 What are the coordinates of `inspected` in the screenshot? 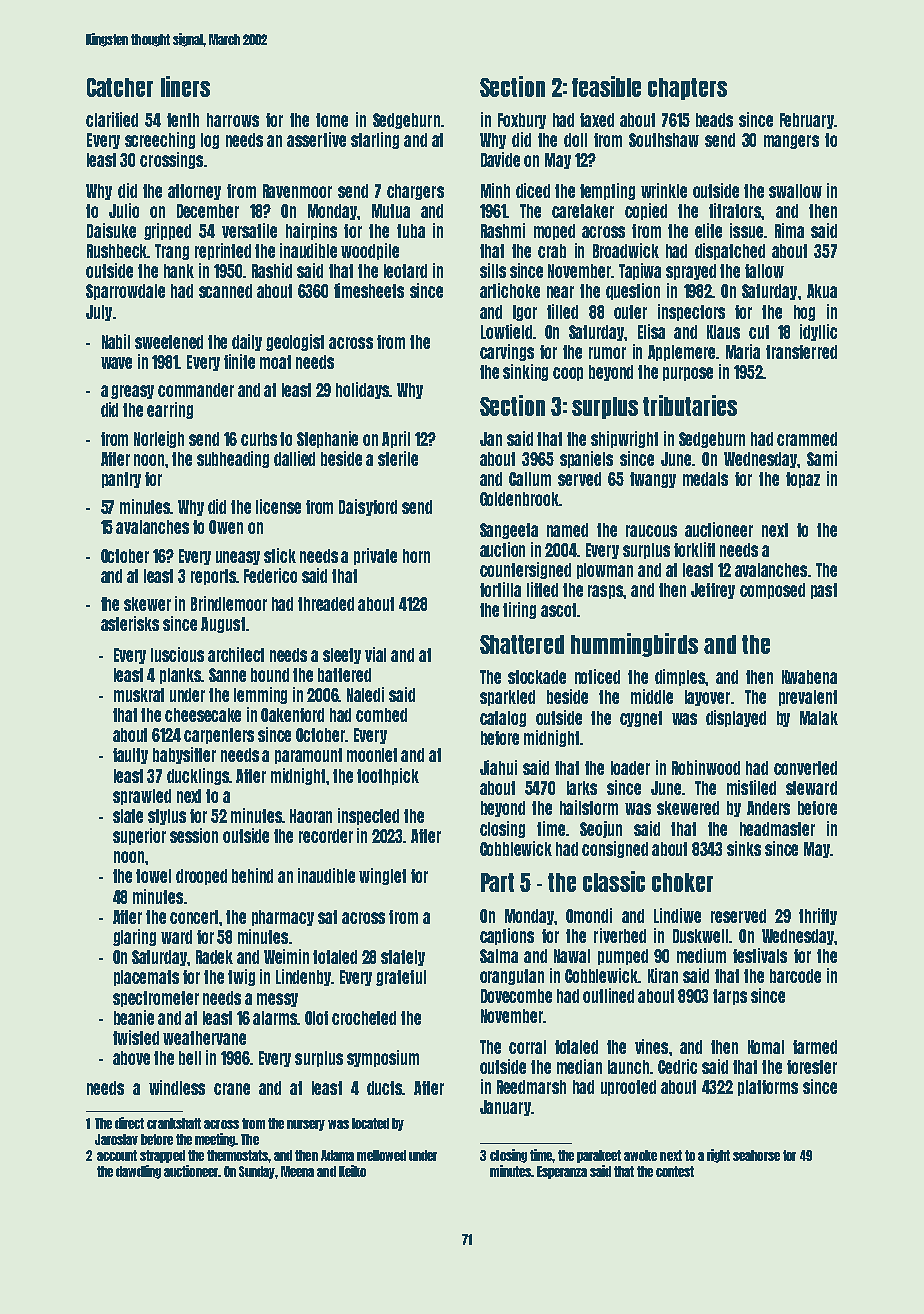 It's located at (368, 816).
